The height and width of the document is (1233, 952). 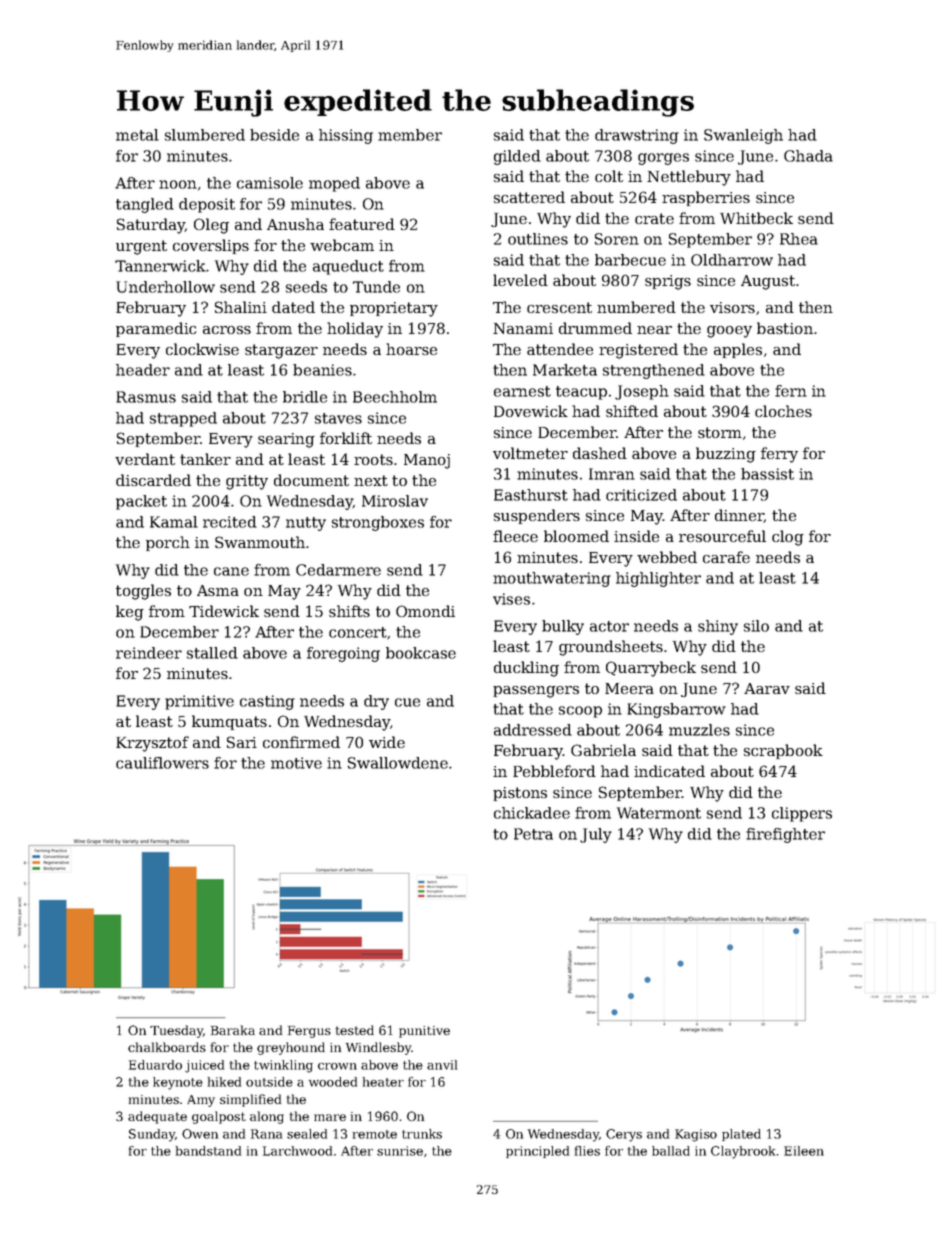 What do you see at coordinates (743, 136) in the document?
I see `Swanleigh` at bounding box center [743, 136].
